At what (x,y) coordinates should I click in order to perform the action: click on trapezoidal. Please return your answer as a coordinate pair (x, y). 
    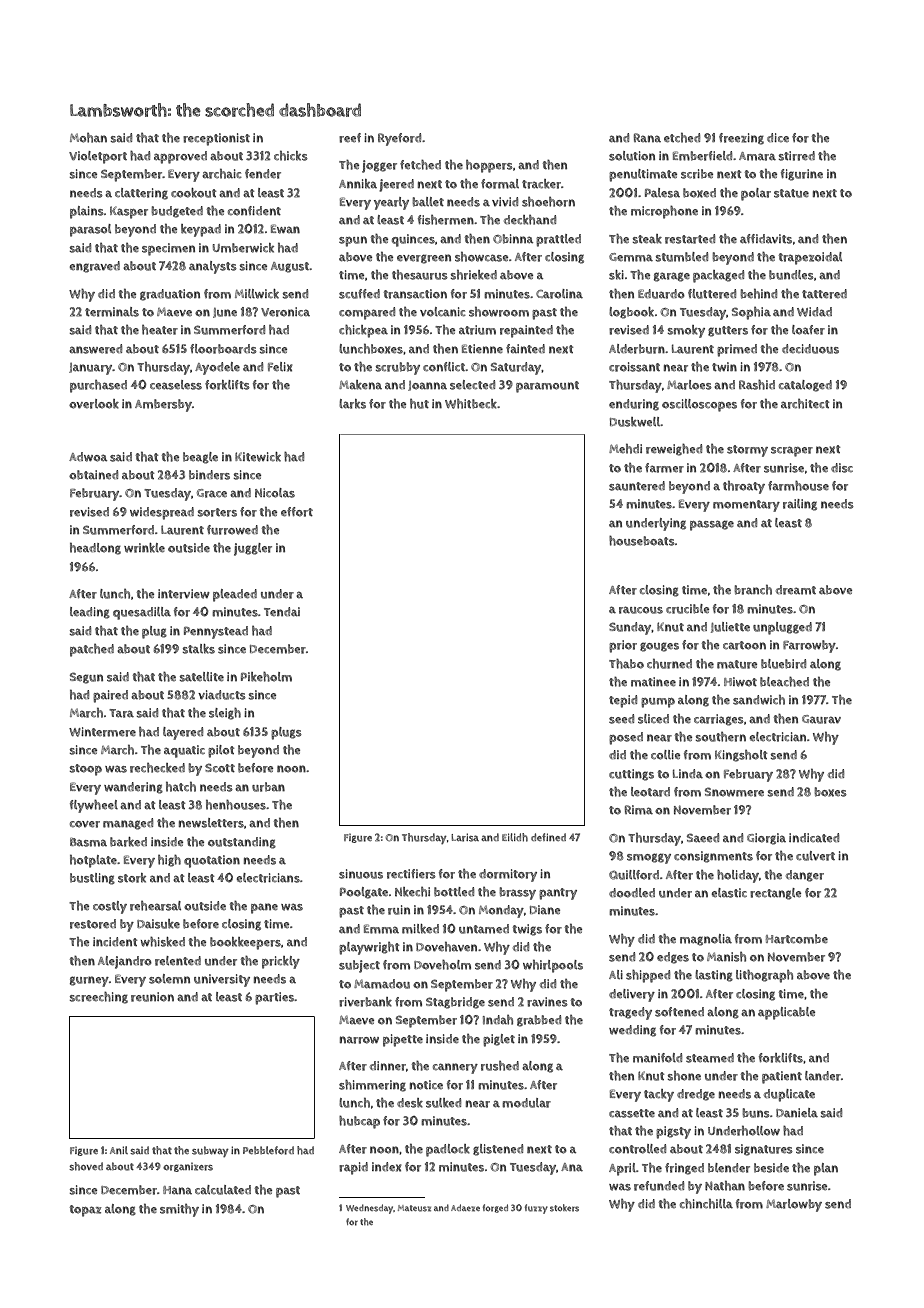
    Looking at the image, I should click on (810, 258).
